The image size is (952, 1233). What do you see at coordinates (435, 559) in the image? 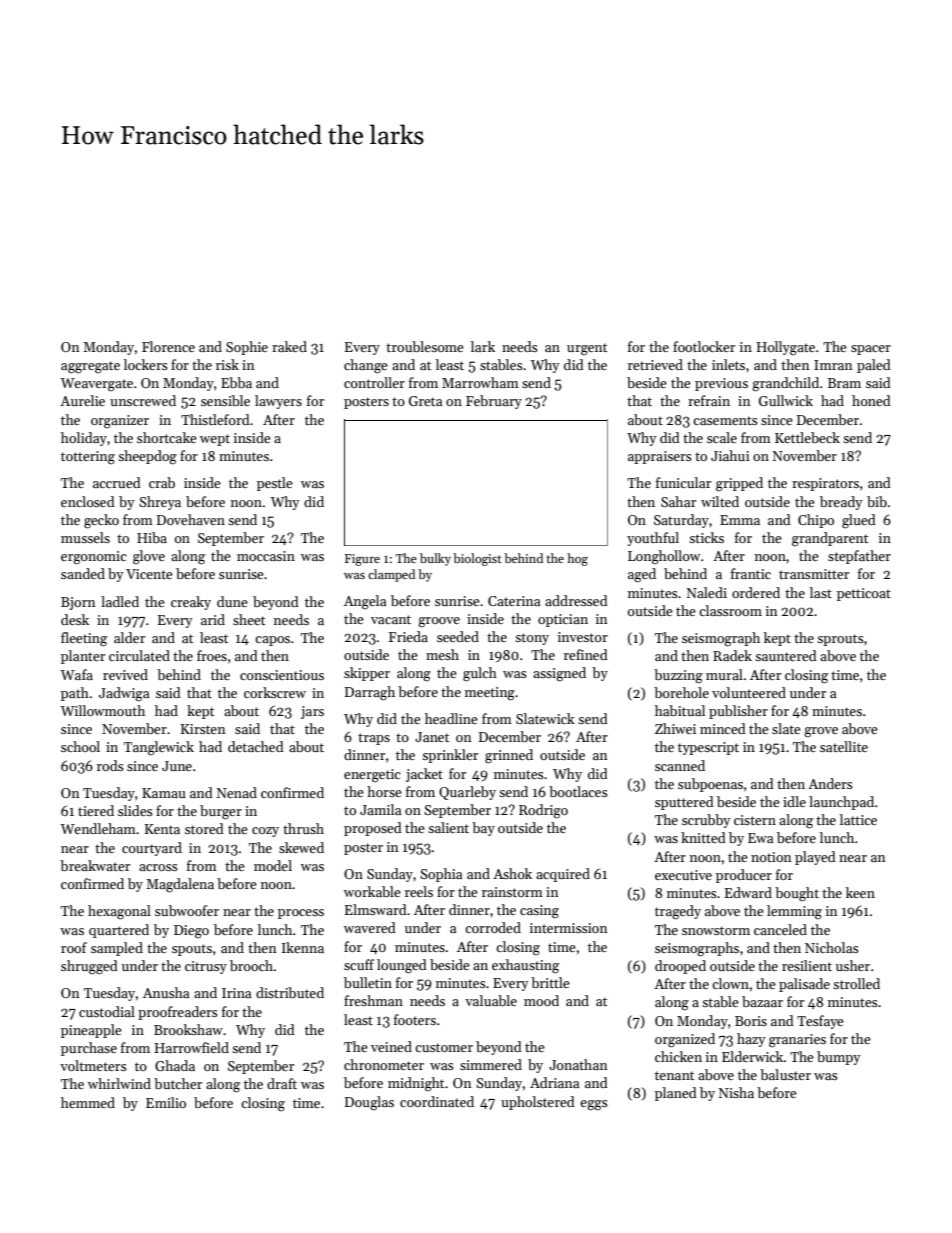
I see `bulky` at bounding box center [435, 559].
